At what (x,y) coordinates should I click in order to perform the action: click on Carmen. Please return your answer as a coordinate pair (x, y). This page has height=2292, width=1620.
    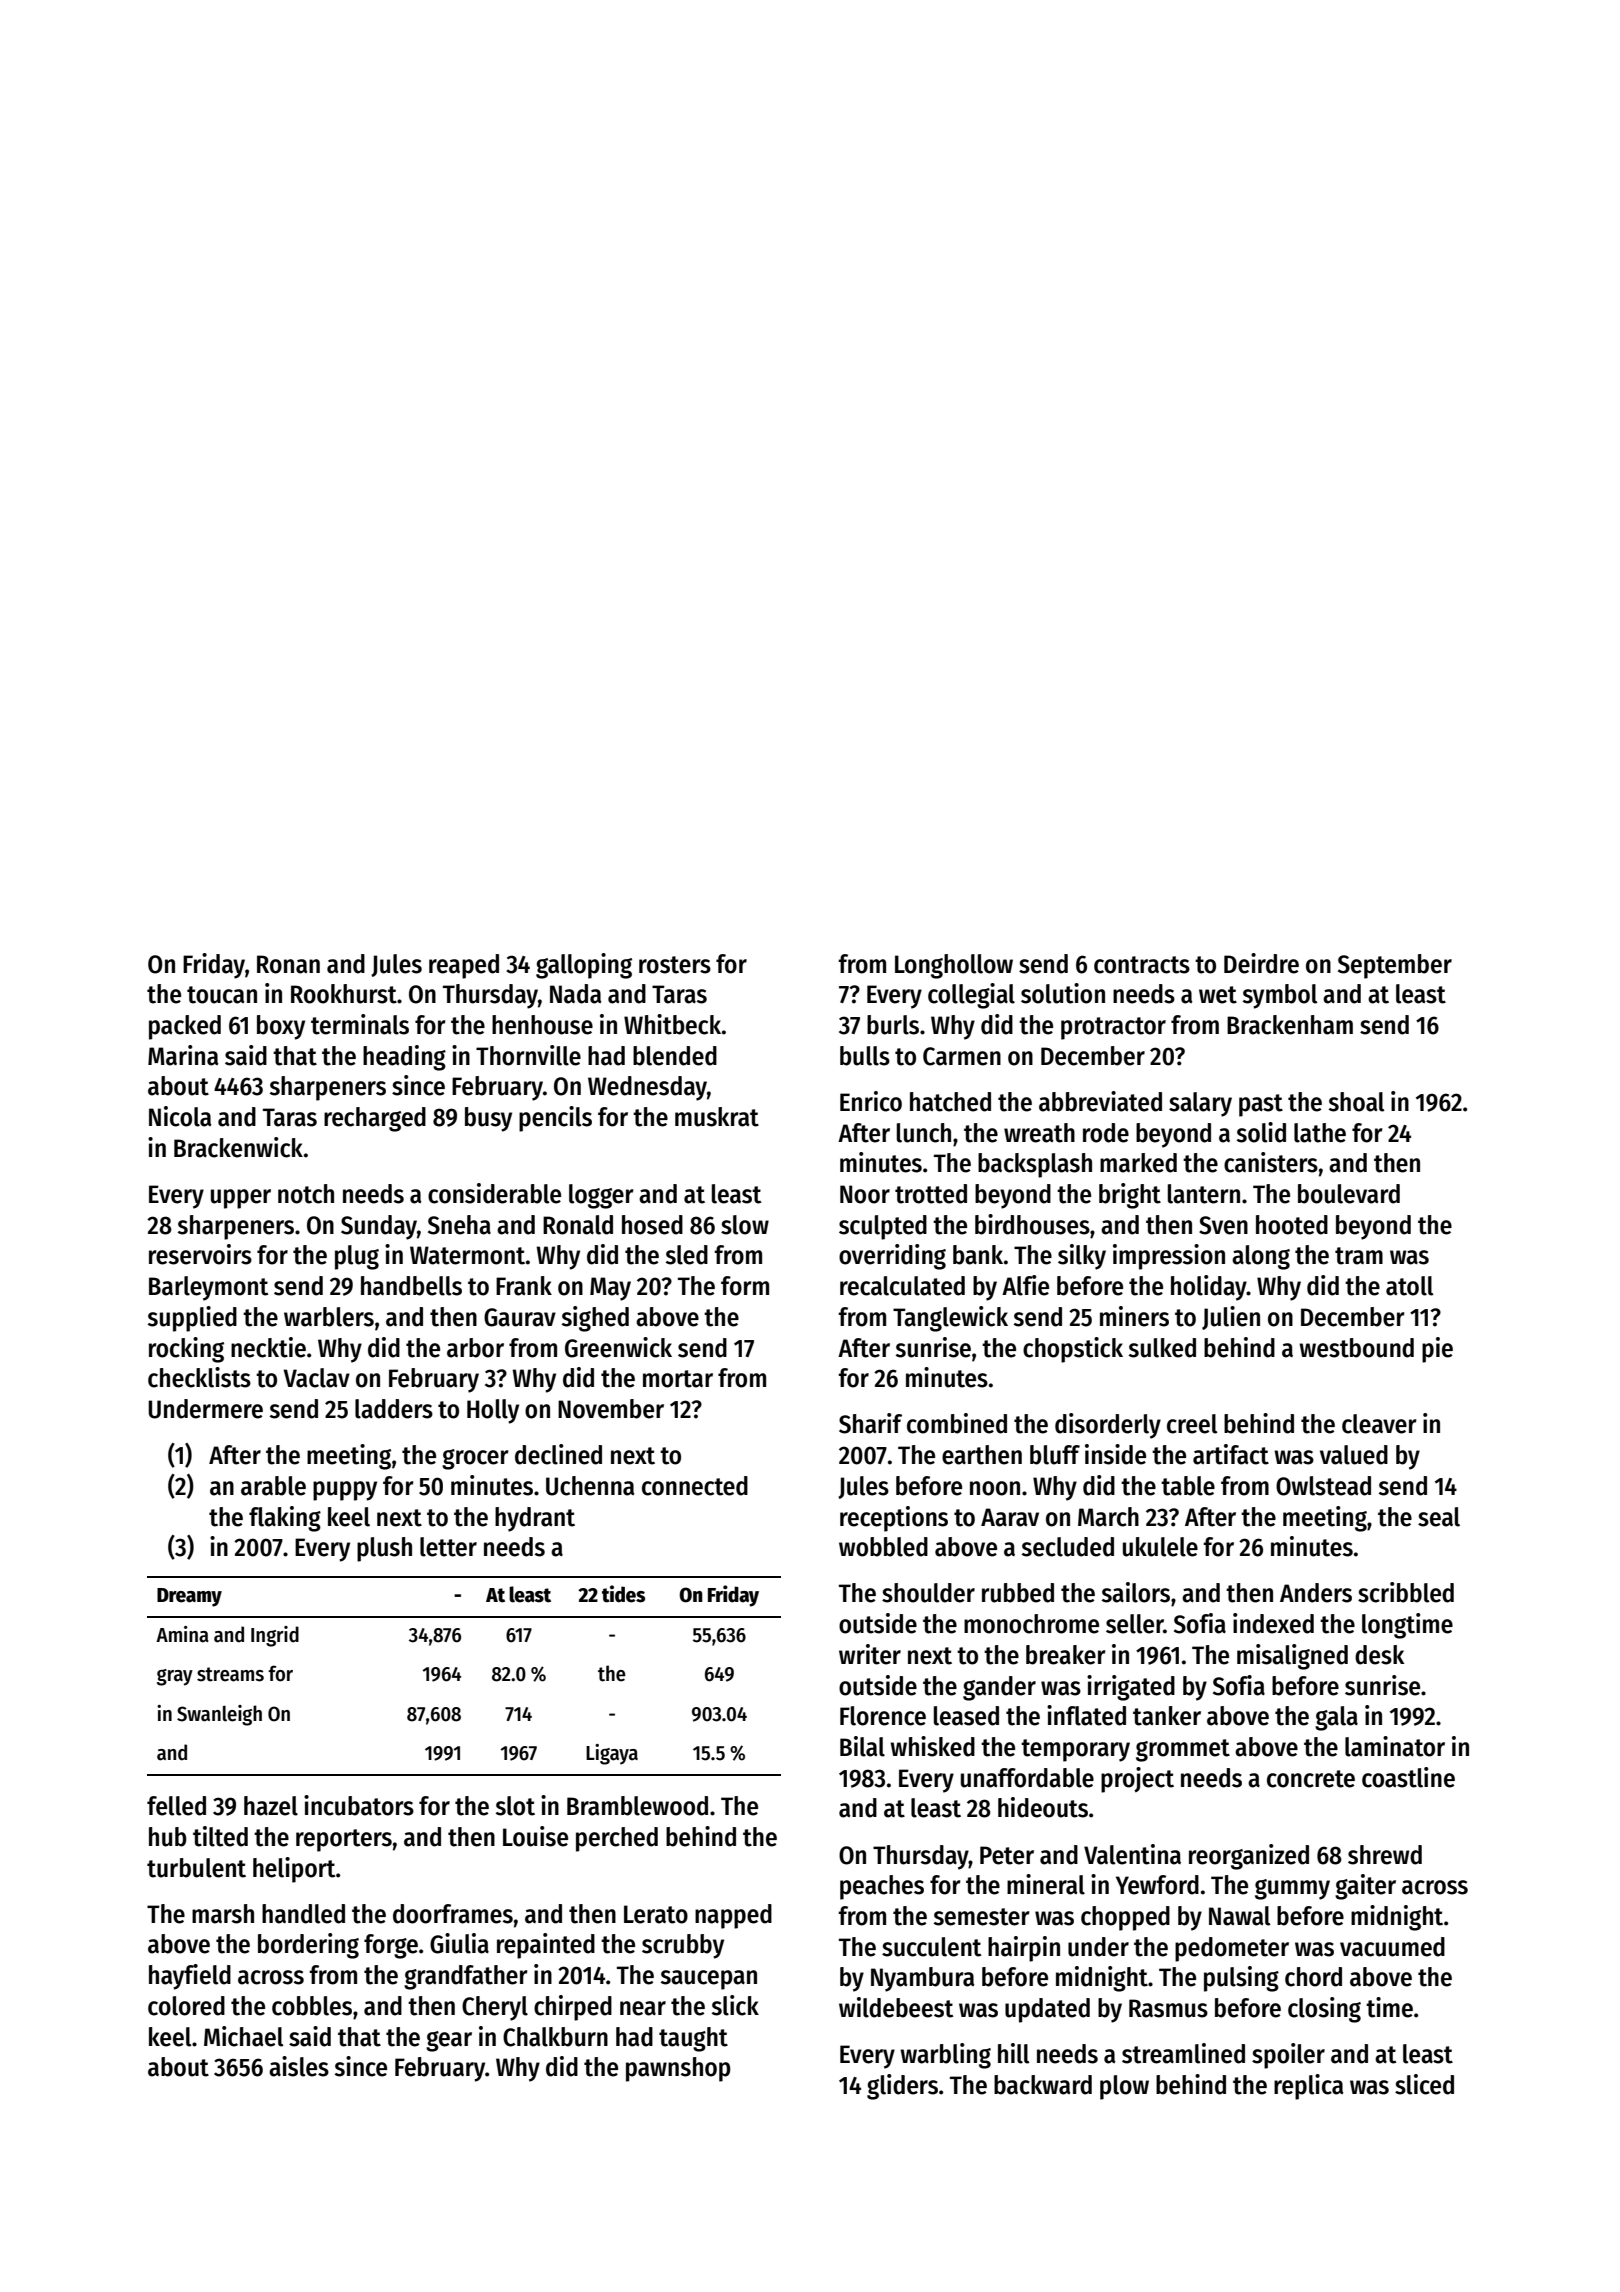
    Looking at the image, I should click on (962, 1056).
